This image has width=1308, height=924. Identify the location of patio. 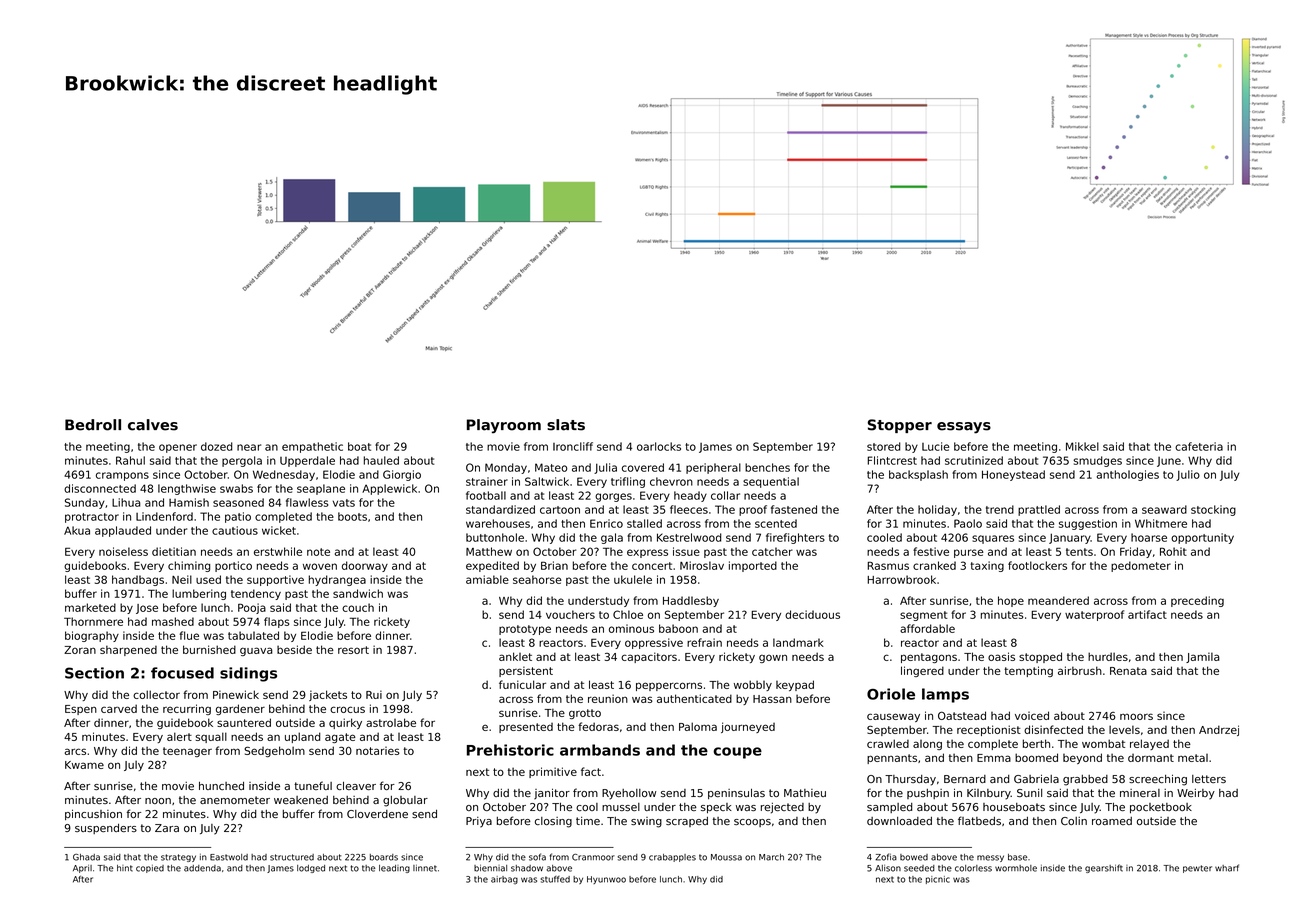
(238, 517).
